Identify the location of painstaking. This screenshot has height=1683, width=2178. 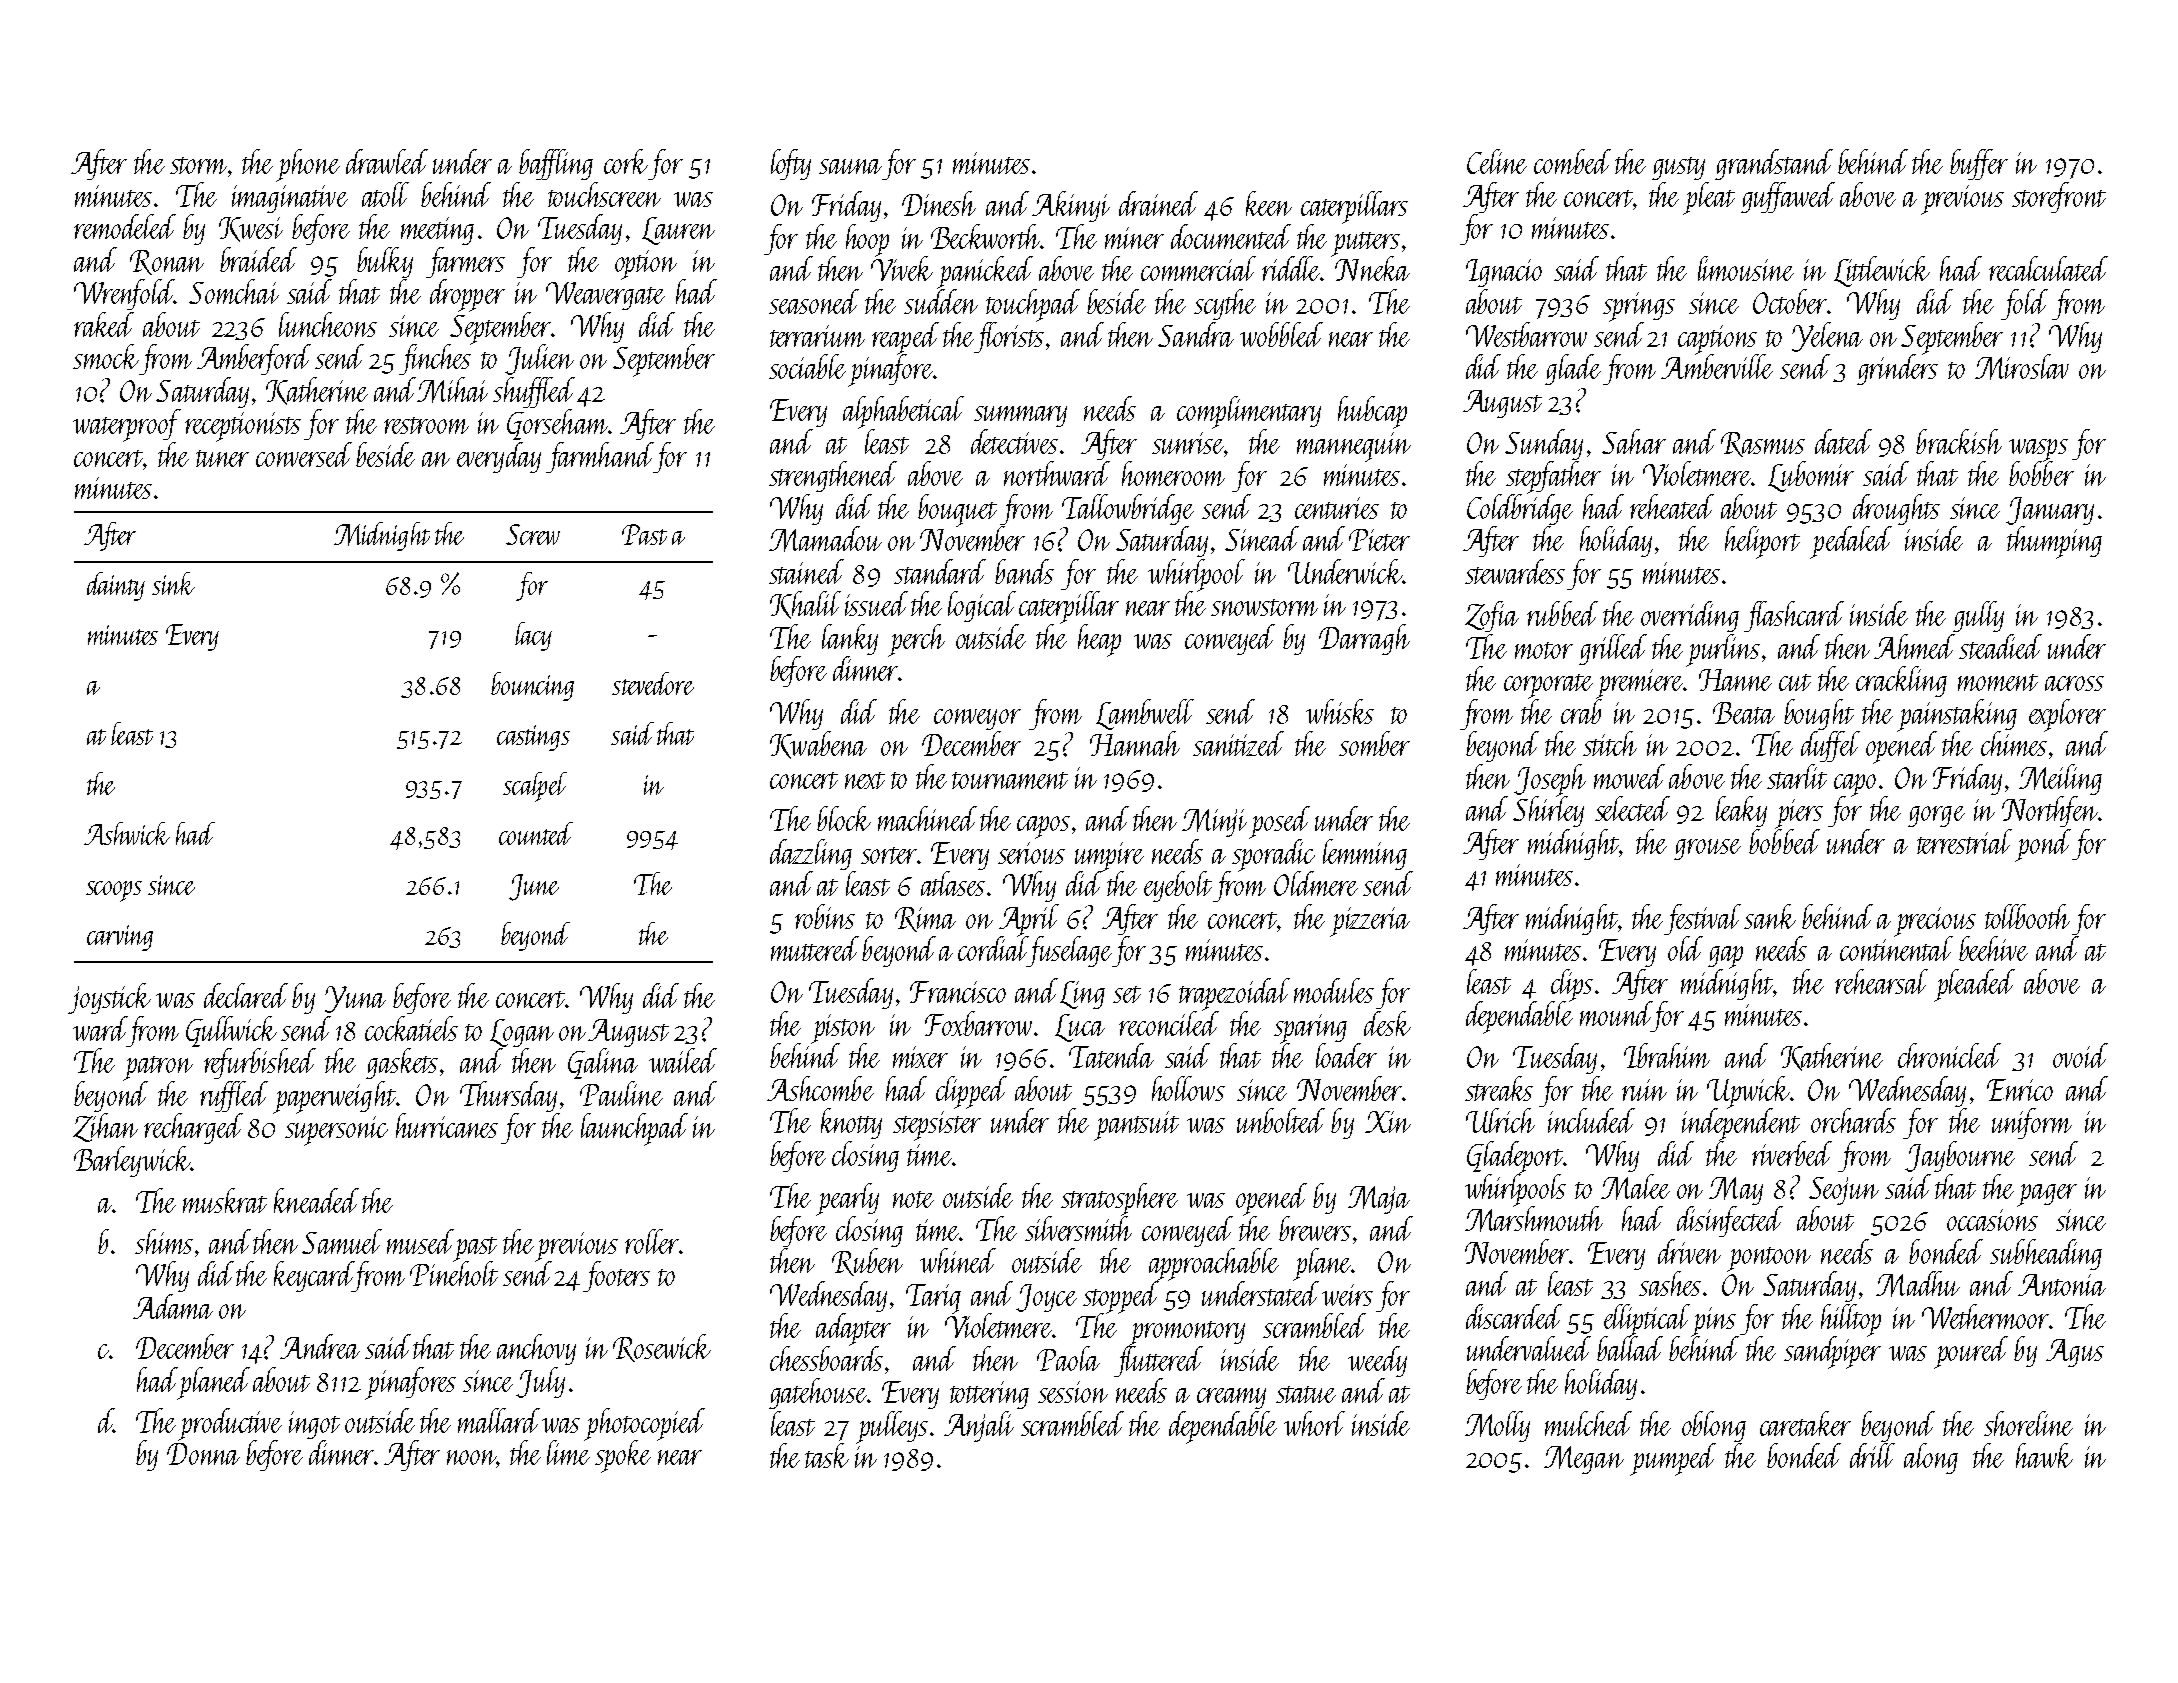
(1957, 715).
